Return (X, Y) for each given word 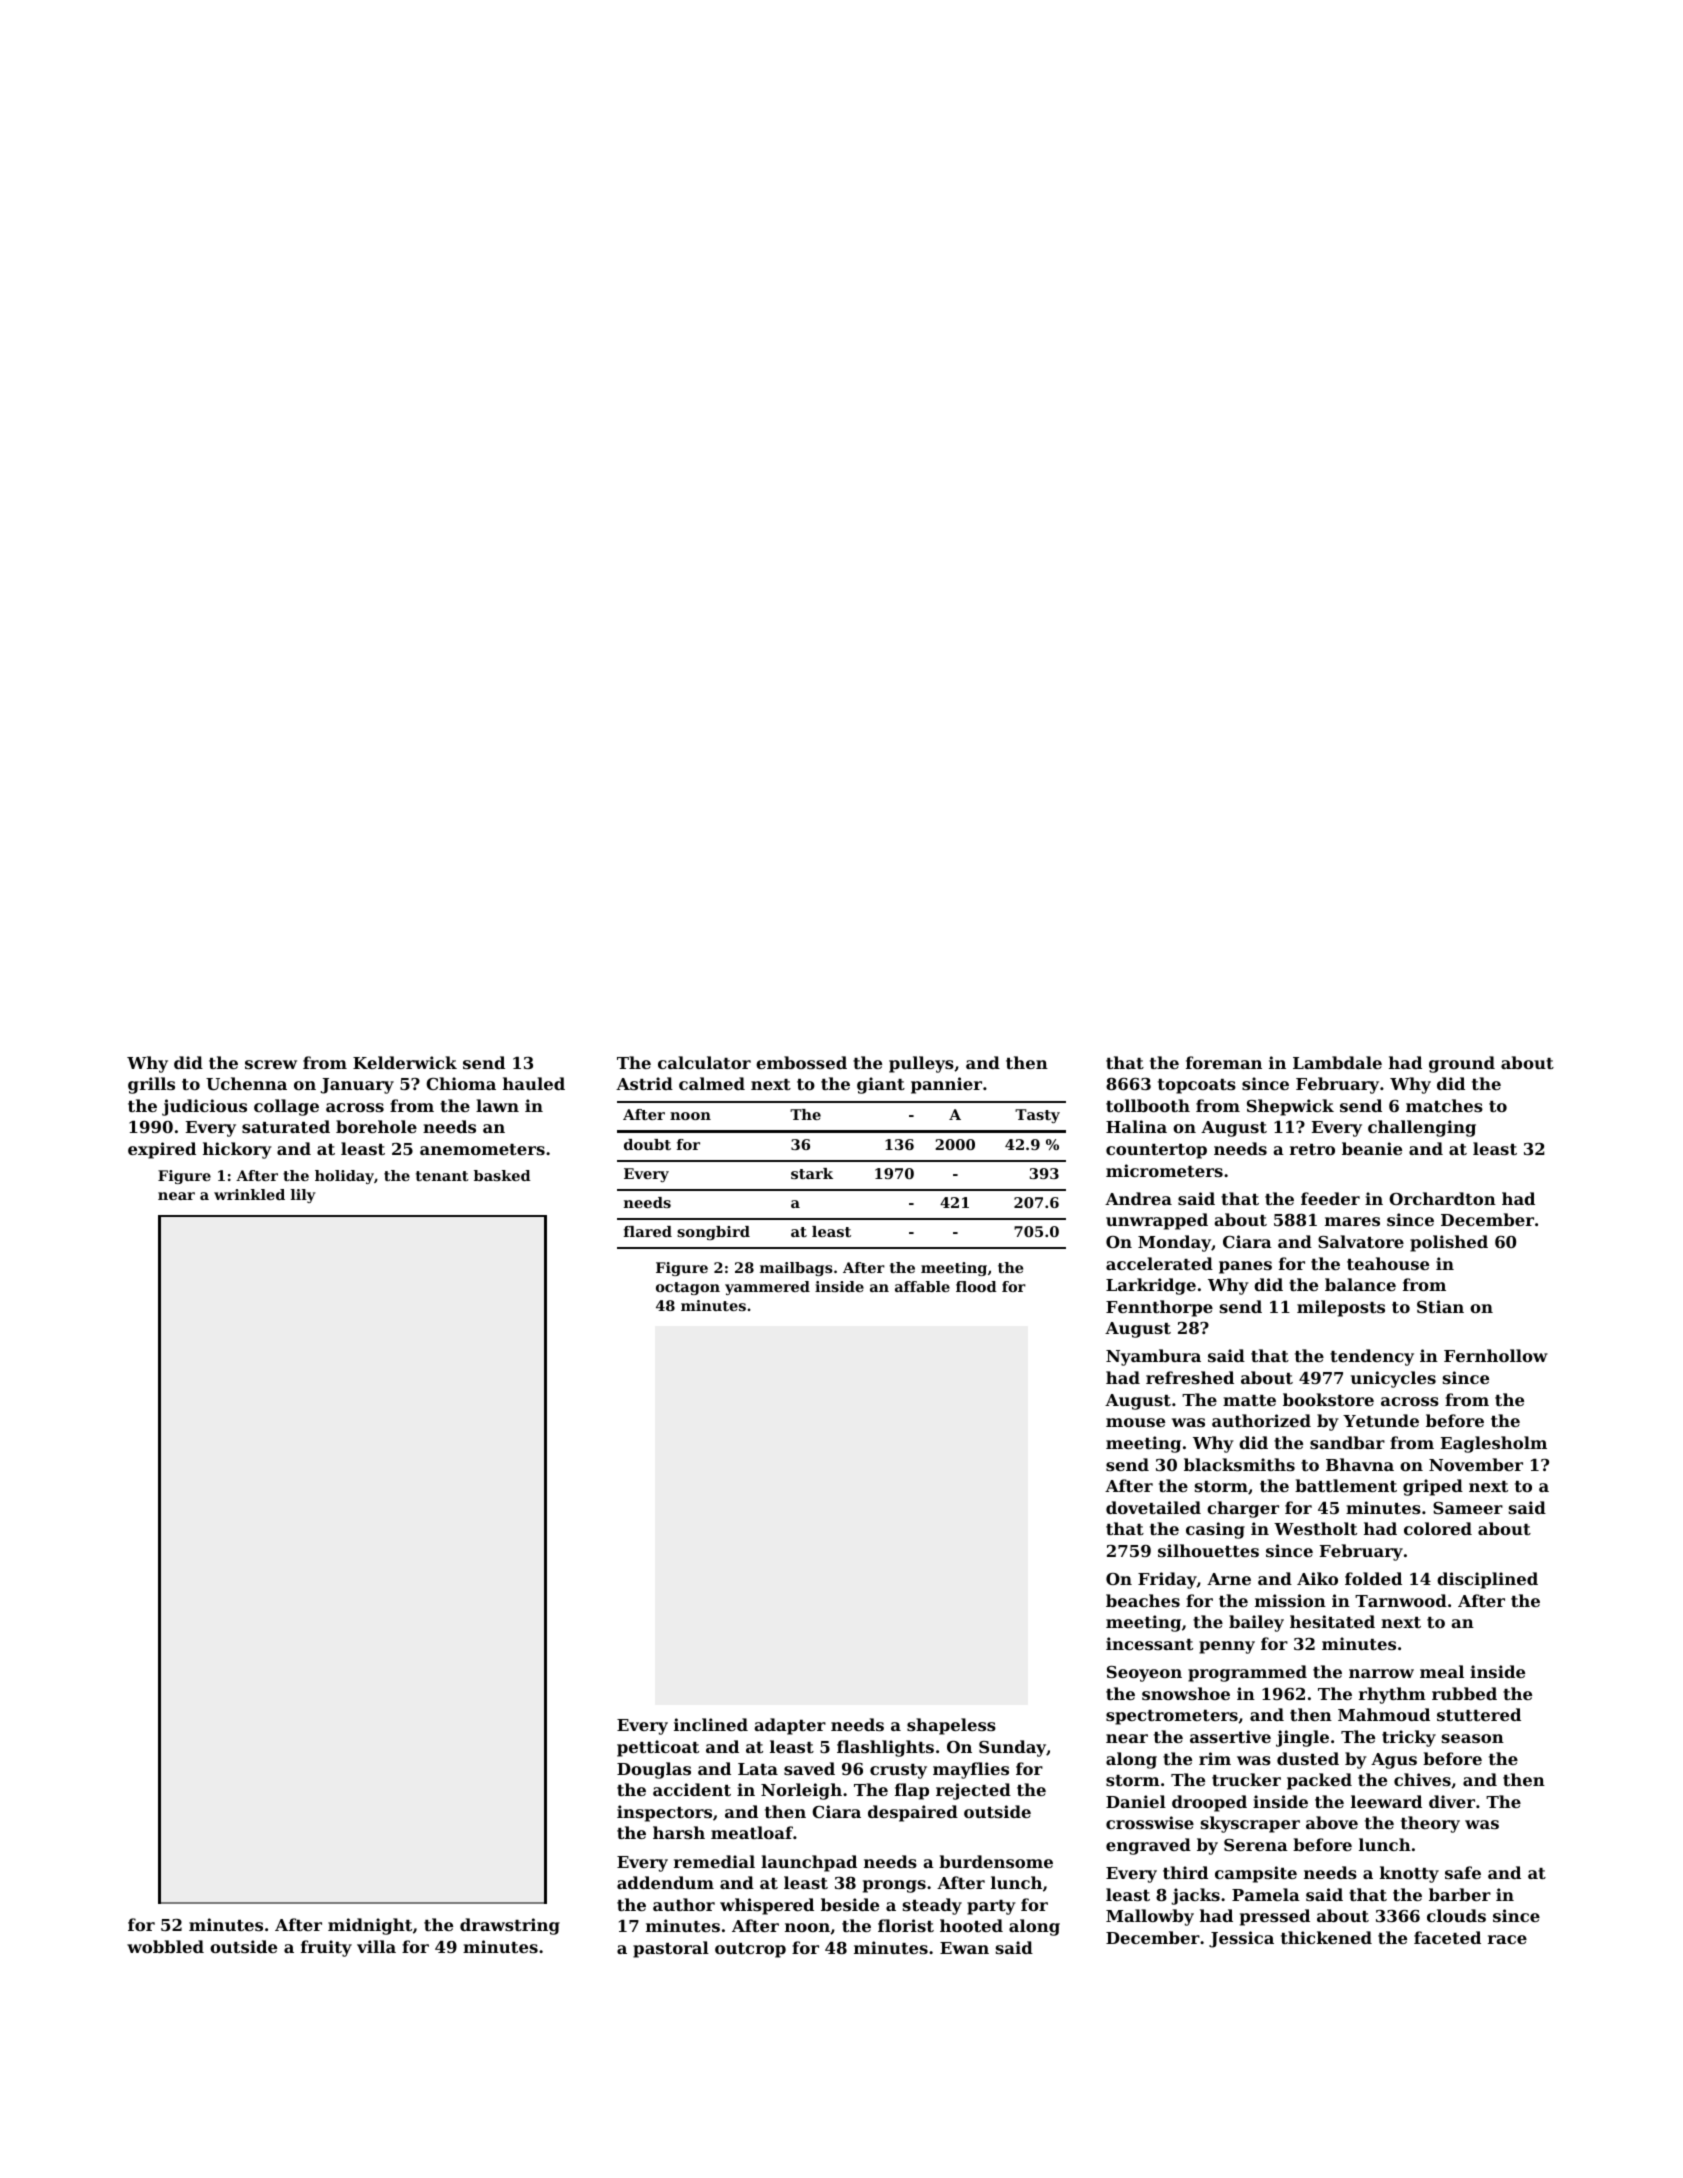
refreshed (1190, 1377)
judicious (204, 1107)
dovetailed (1153, 1507)
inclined (711, 1724)
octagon (688, 1288)
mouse (1135, 1422)
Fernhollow (1496, 1355)
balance (1360, 1284)
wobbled (165, 1946)
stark (812, 1173)
